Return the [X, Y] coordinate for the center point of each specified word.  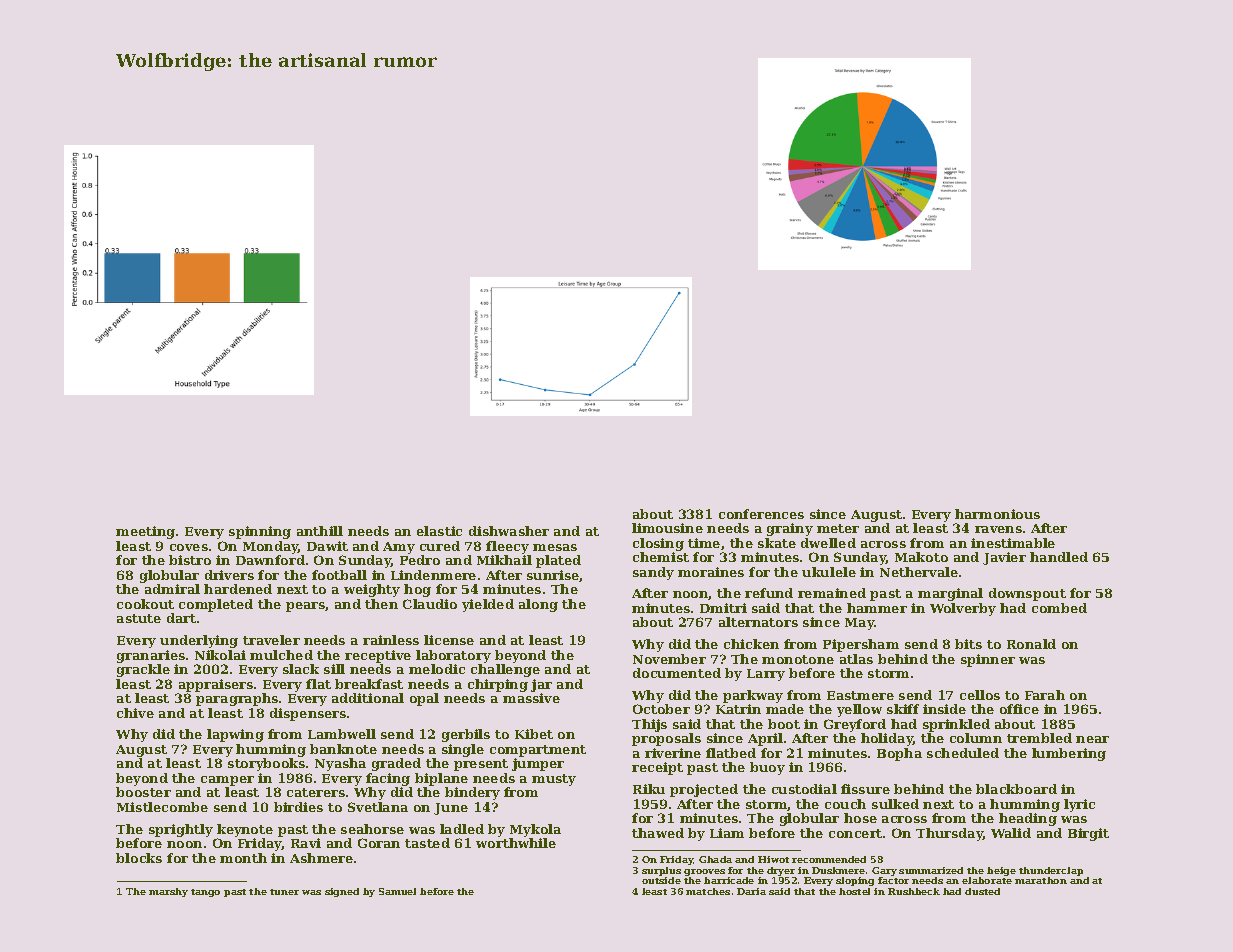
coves [189, 547]
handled [1059, 557]
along [538, 605]
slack [301, 669]
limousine [667, 528]
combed [1059, 608]
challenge [505, 670]
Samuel [397, 891]
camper [227, 781]
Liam [727, 833]
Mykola [535, 830]
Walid [1011, 833]
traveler [271, 640]
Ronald [1031, 644]
